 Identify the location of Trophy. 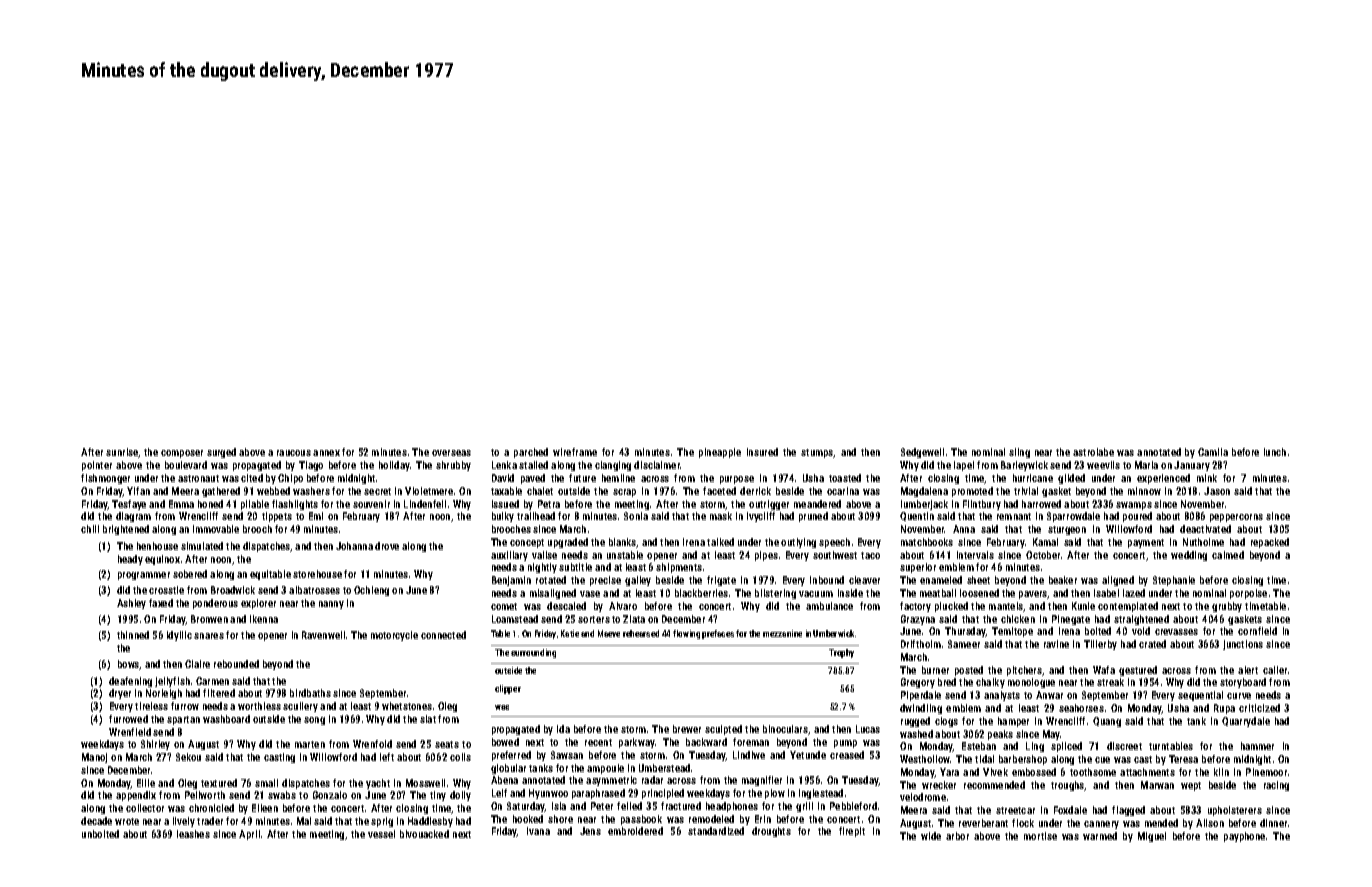
(841, 653).
